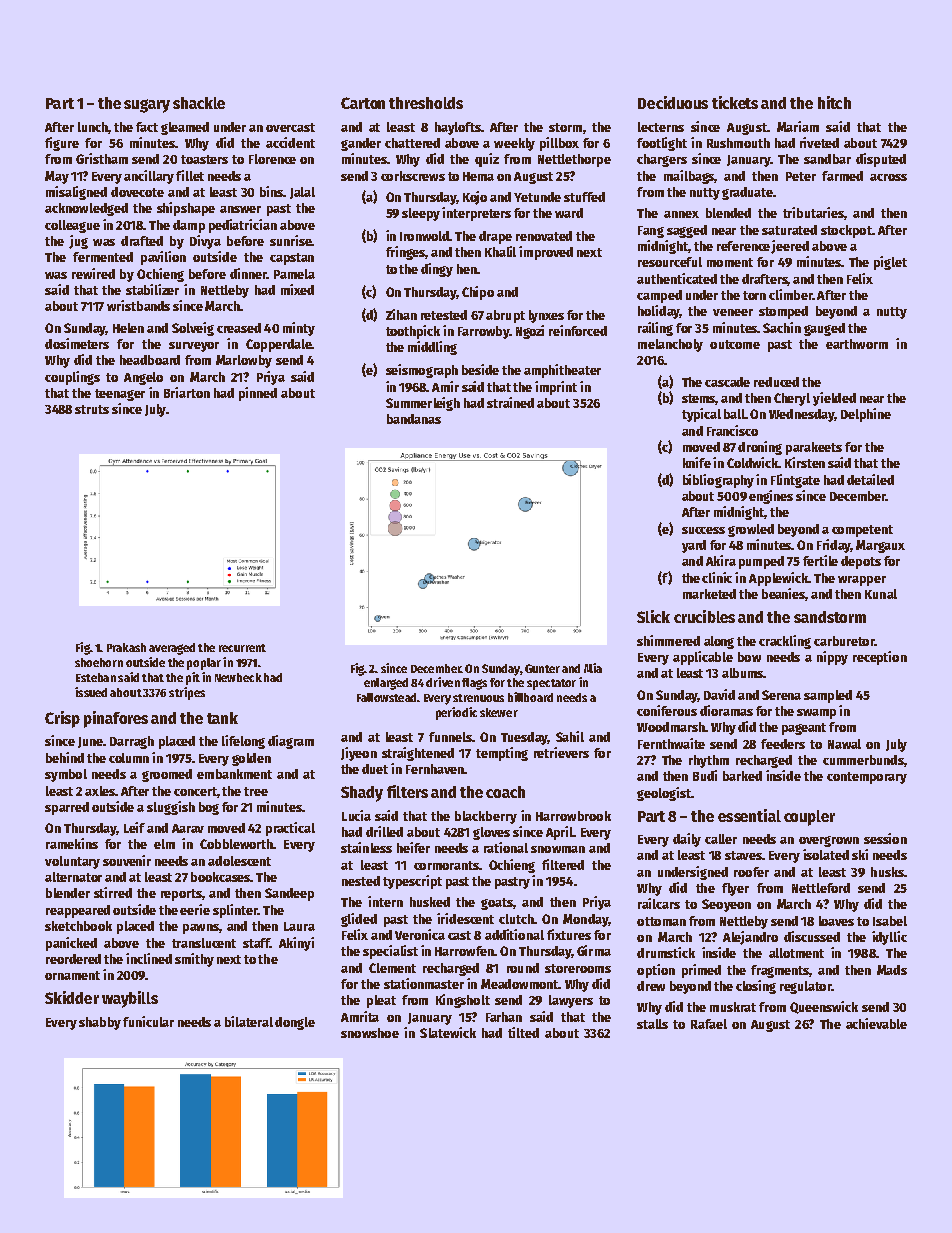 This image has height=1233, width=952. What do you see at coordinates (116, 719) in the image?
I see `pinafores` at bounding box center [116, 719].
